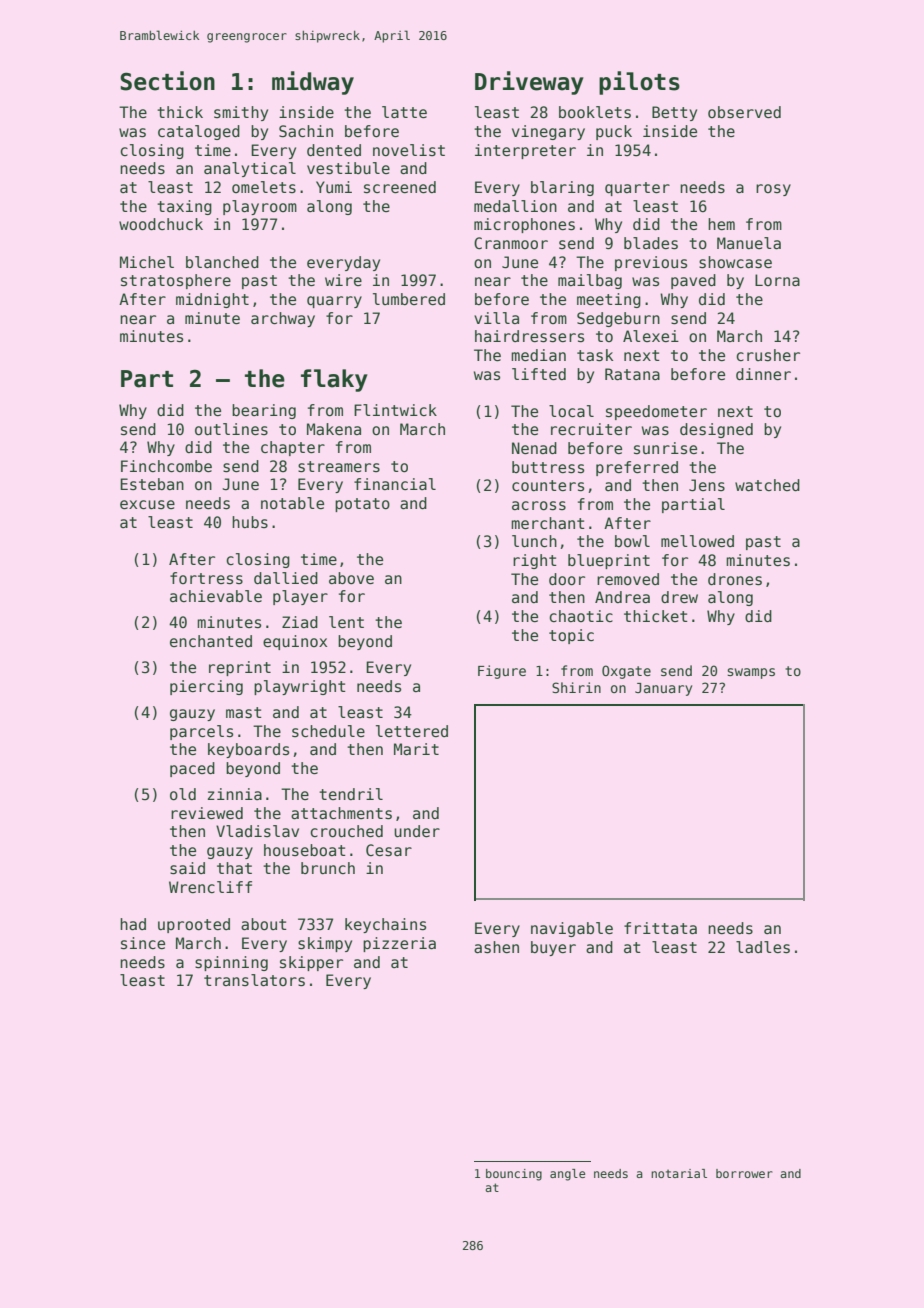 This screenshot has width=924, height=1308. Describe the element at coordinates (572, 929) in the screenshot. I see `navigable` at that location.
